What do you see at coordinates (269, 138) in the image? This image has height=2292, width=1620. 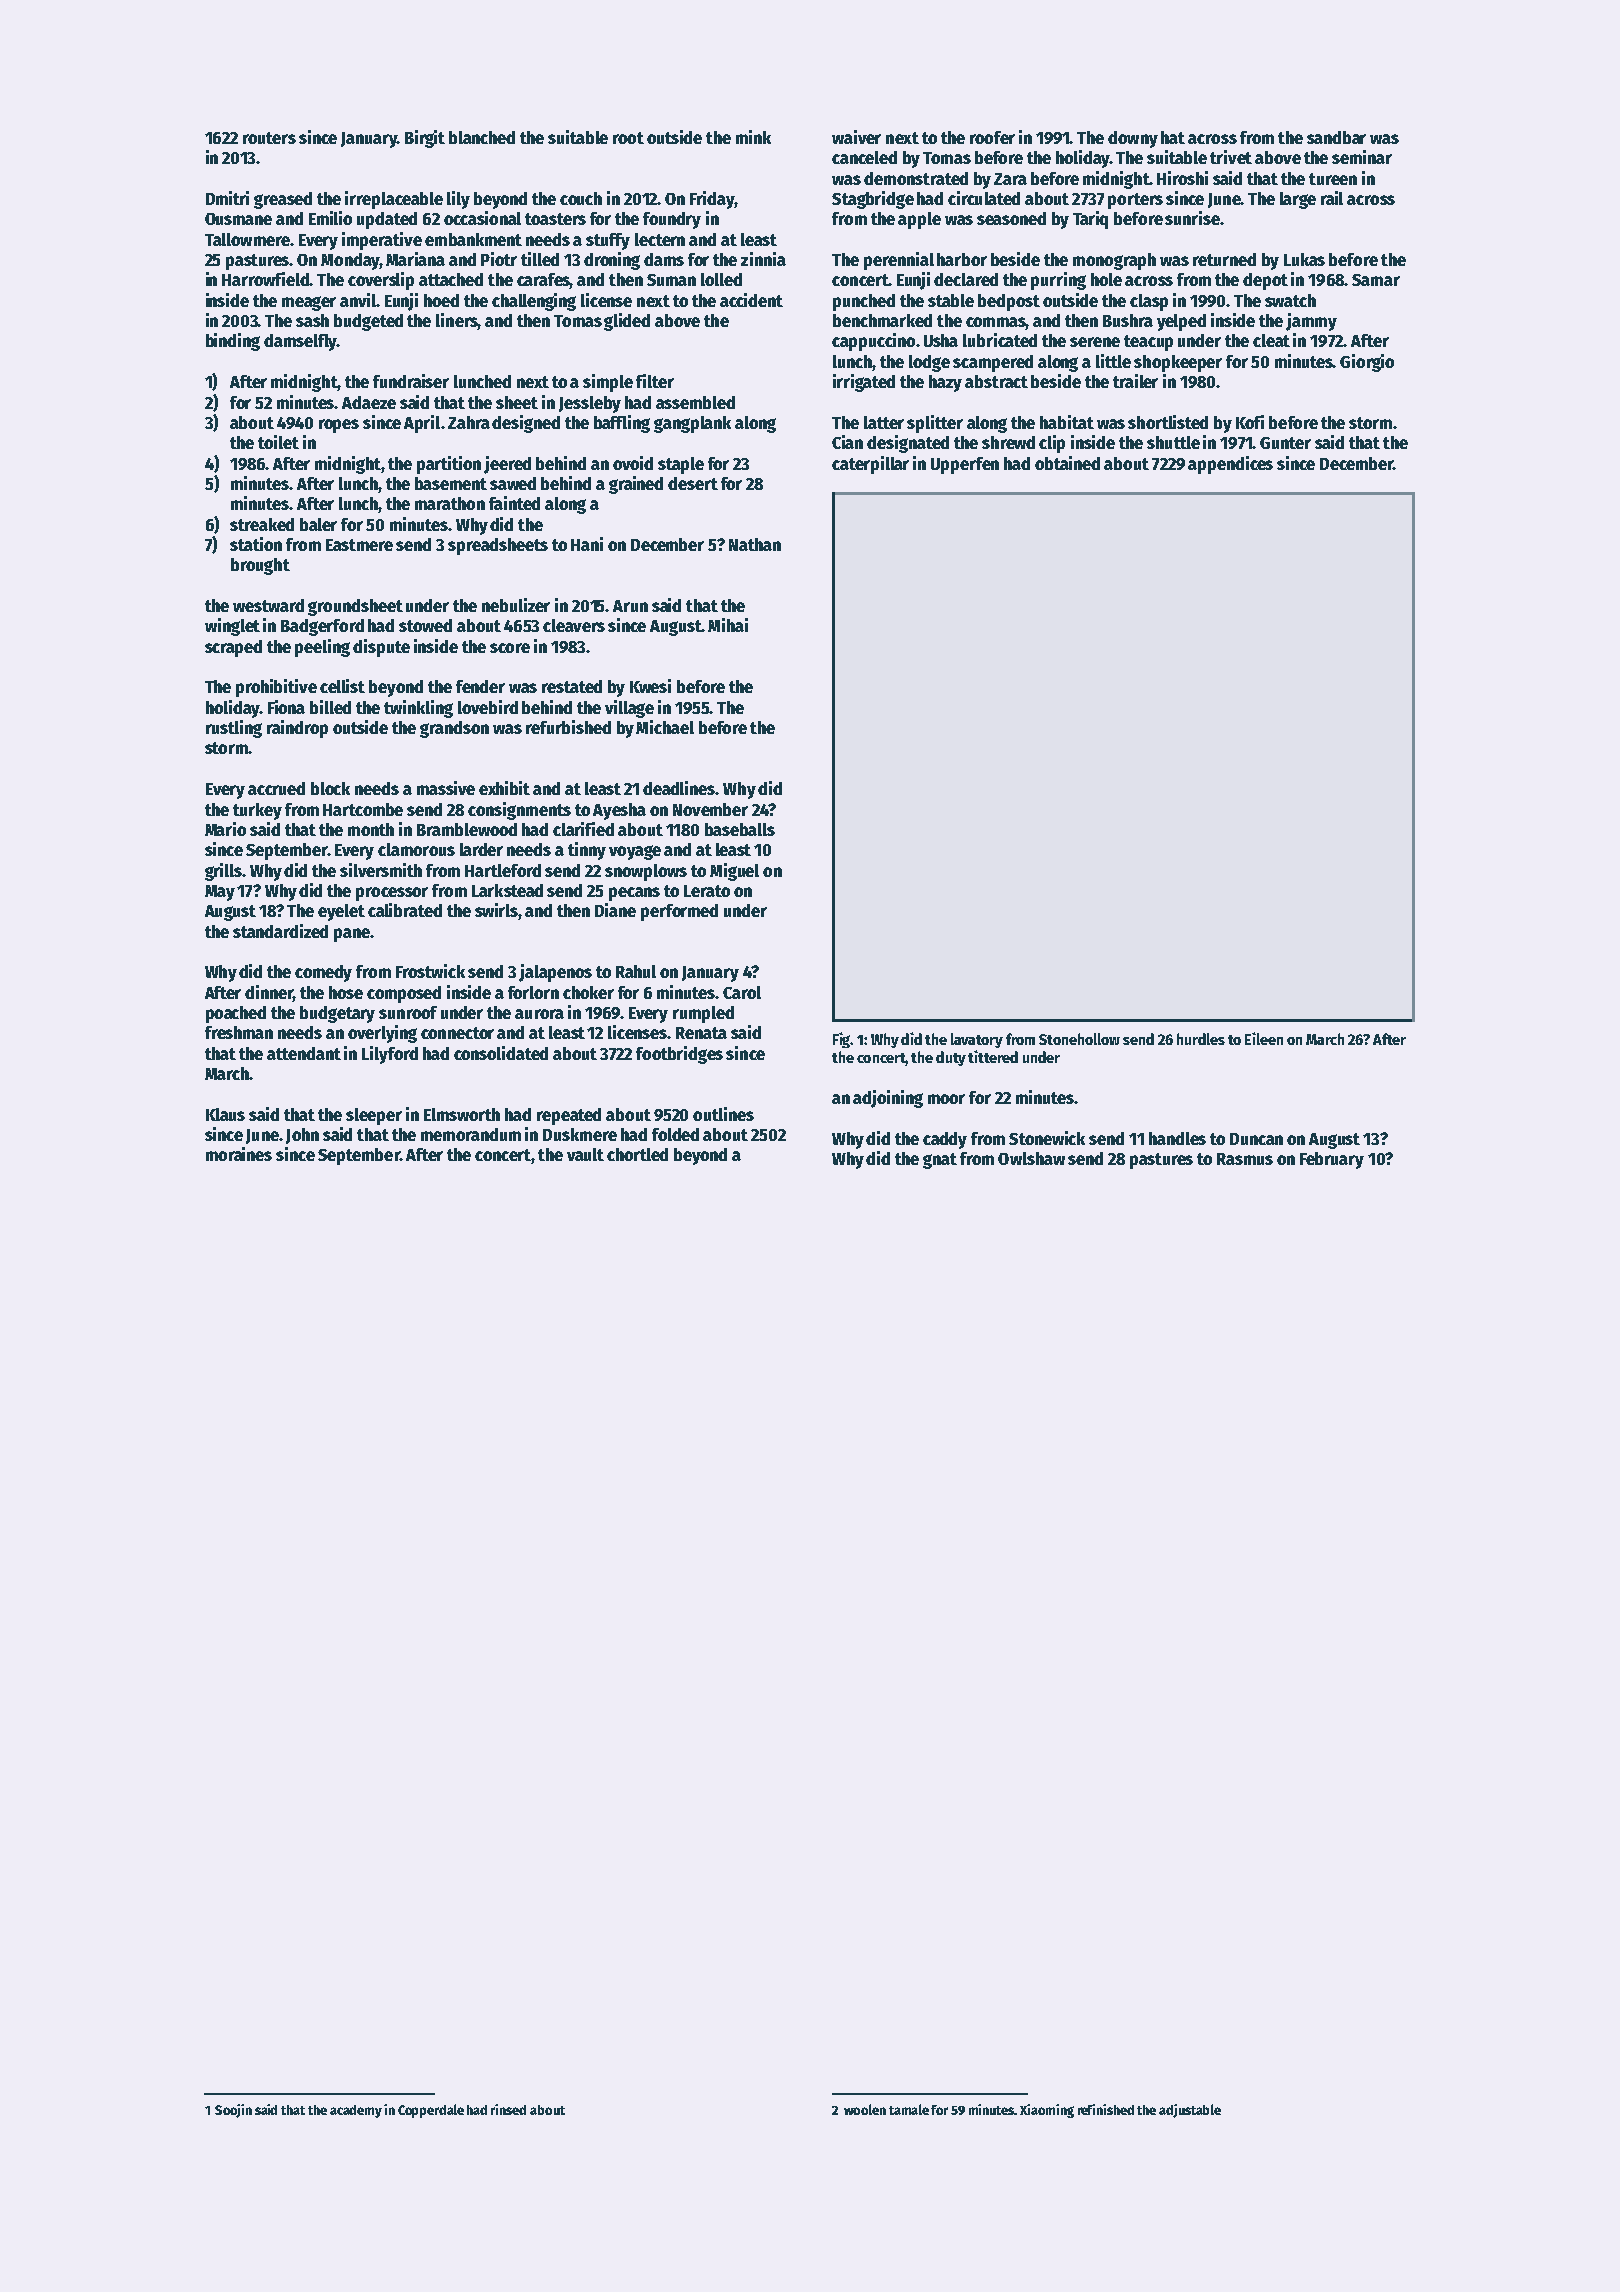 I see `routers` at bounding box center [269, 138].
